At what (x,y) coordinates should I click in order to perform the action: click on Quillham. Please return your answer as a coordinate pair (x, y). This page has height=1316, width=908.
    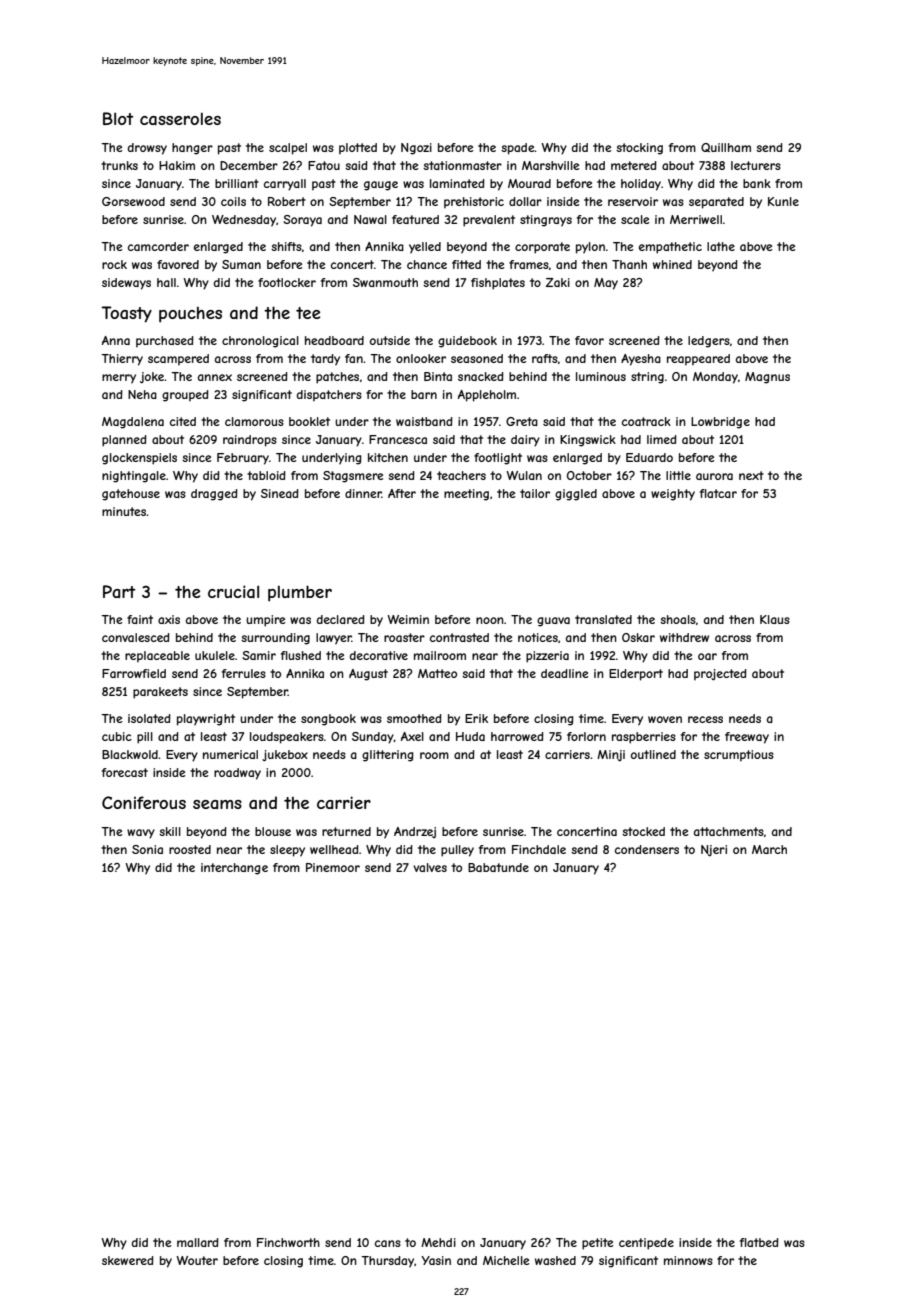
    Looking at the image, I should click on (726, 147).
